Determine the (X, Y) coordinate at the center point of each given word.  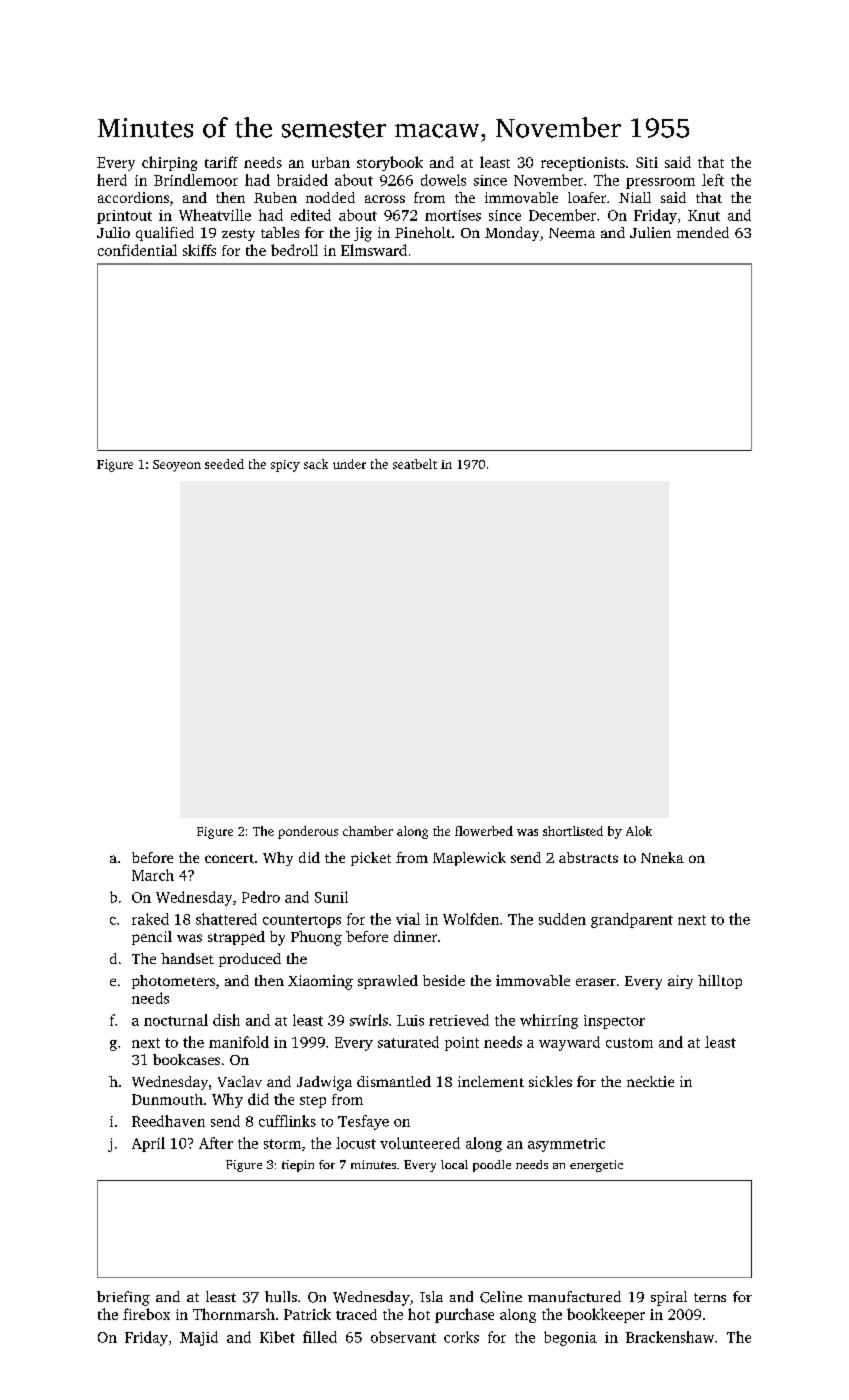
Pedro (261, 897)
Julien (650, 232)
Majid (199, 1338)
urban (331, 162)
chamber (368, 831)
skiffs (199, 250)
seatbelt (415, 464)
